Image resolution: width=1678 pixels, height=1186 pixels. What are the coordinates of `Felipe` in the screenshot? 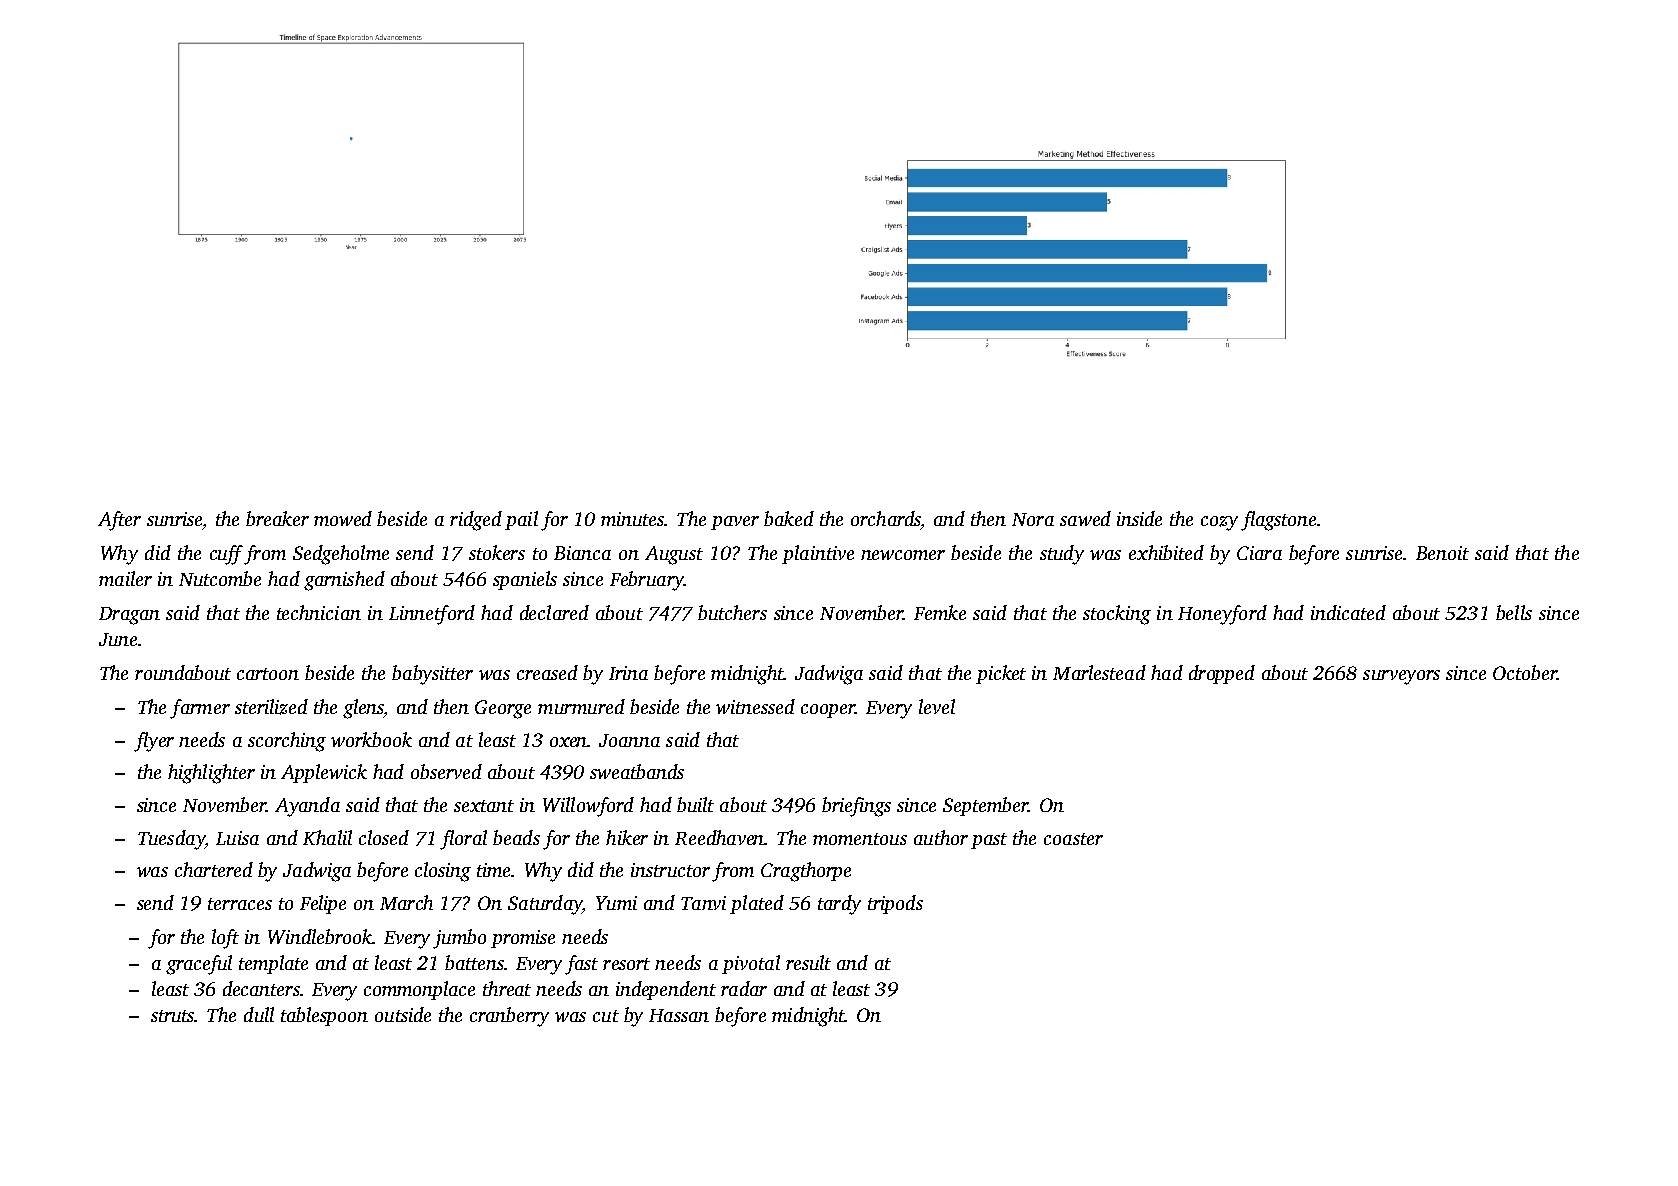 It's located at (323, 904).
